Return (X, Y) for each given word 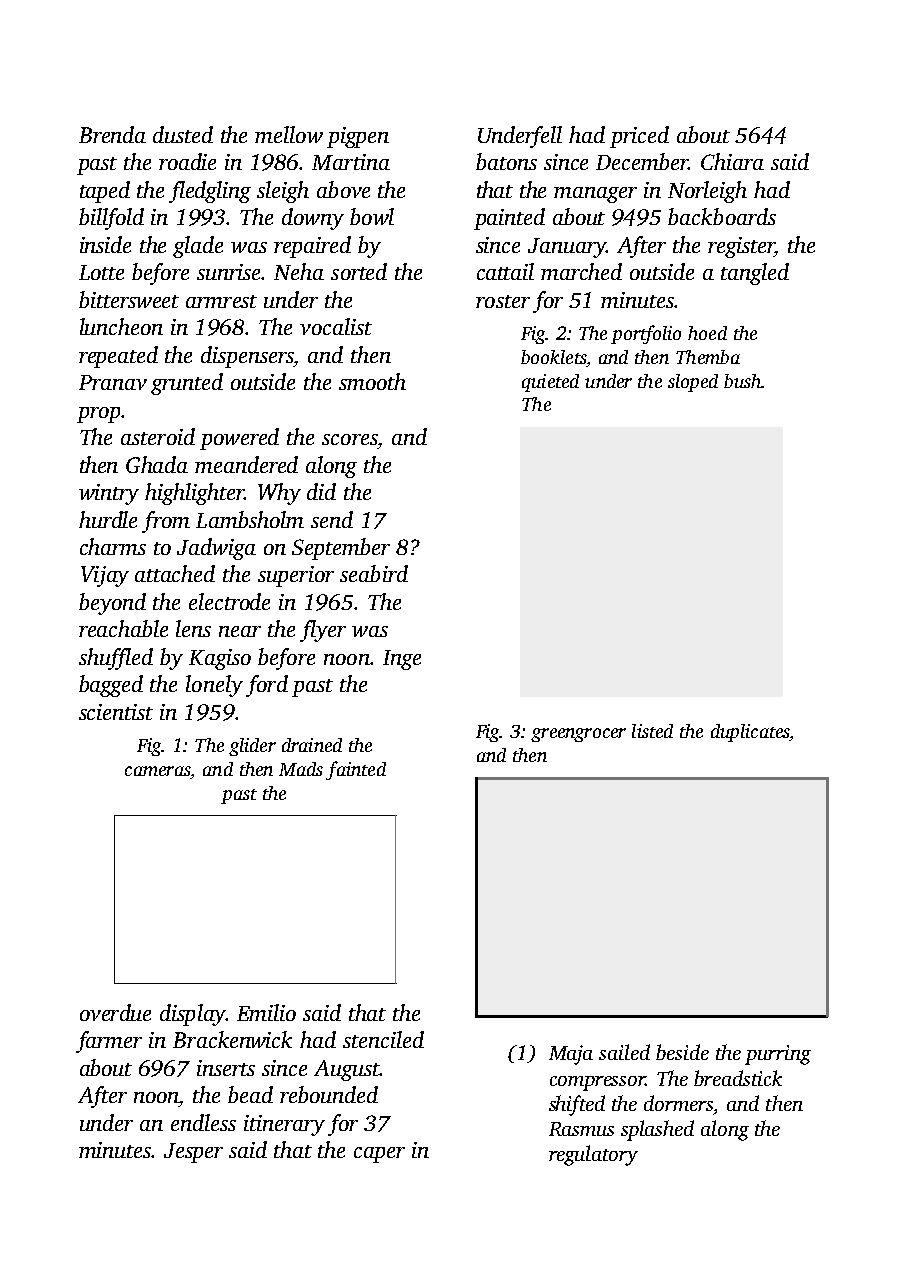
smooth (372, 381)
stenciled (383, 1039)
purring (778, 1055)
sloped (693, 383)
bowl (372, 216)
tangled (755, 274)
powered (239, 439)
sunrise (229, 272)
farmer (109, 1042)
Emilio (266, 1012)
